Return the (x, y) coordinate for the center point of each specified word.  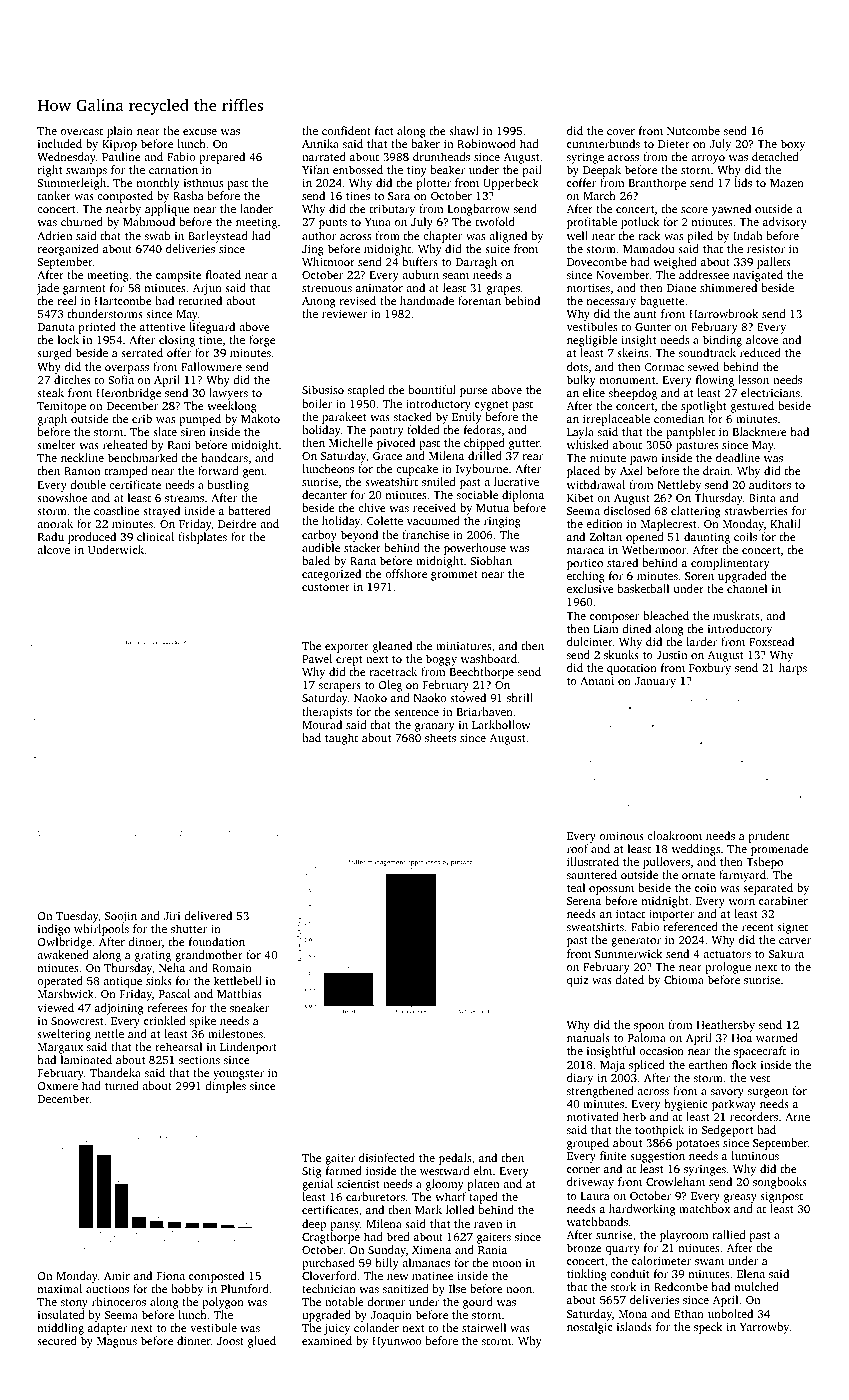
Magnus (117, 1342)
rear (533, 457)
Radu (51, 536)
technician (329, 1288)
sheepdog (633, 394)
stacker (362, 547)
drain (716, 470)
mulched (757, 1286)
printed (97, 328)
